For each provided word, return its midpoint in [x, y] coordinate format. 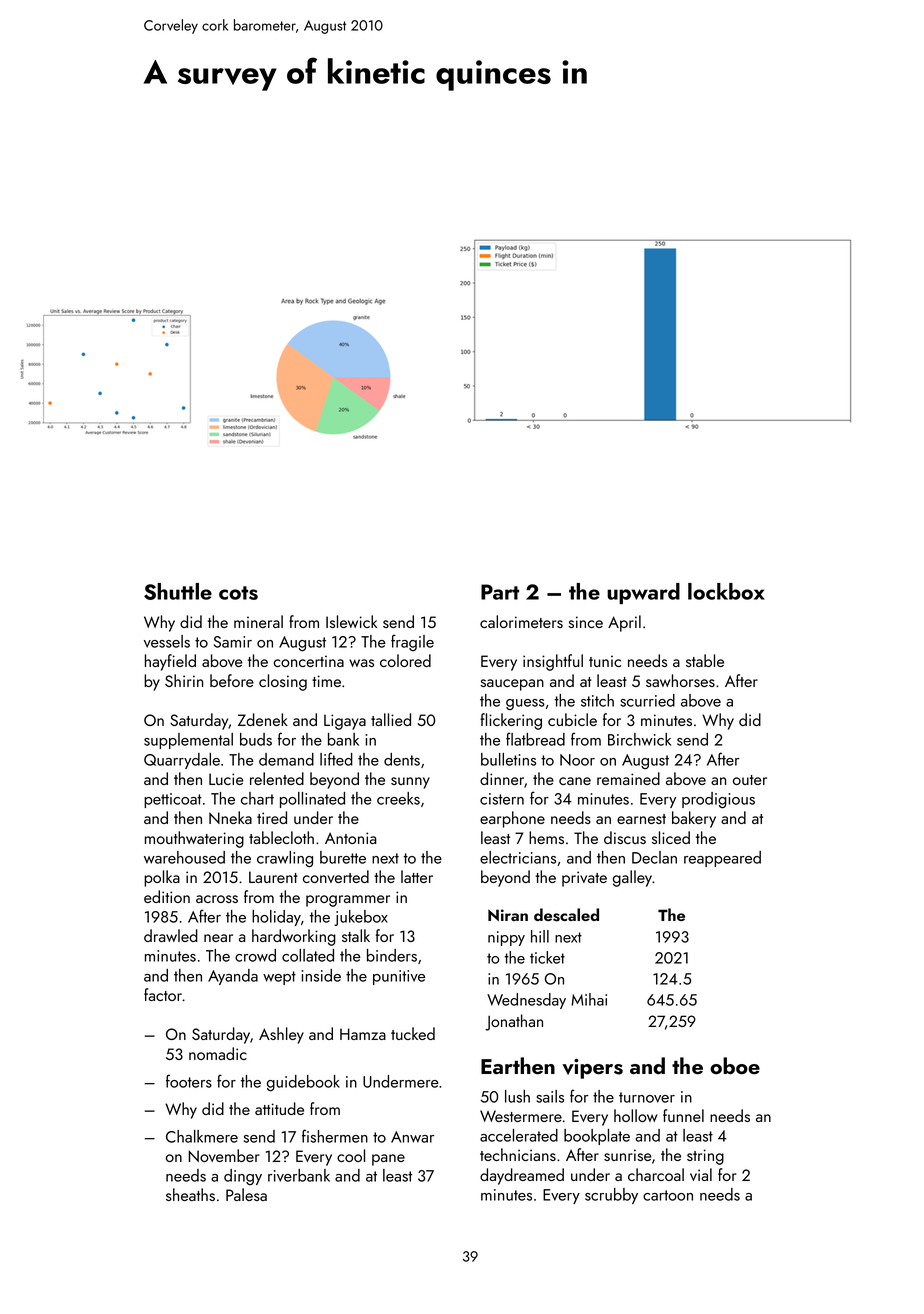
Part [500, 592]
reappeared [722, 859]
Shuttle [178, 591]
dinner [502, 778]
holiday [276, 918]
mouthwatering [194, 839]
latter [417, 876]
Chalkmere [202, 1136]
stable [705, 660]
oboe [735, 1065]
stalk [356, 935]
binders [392, 955]
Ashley [281, 1035]
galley [632, 878]
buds [256, 739]
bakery [694, 819]
